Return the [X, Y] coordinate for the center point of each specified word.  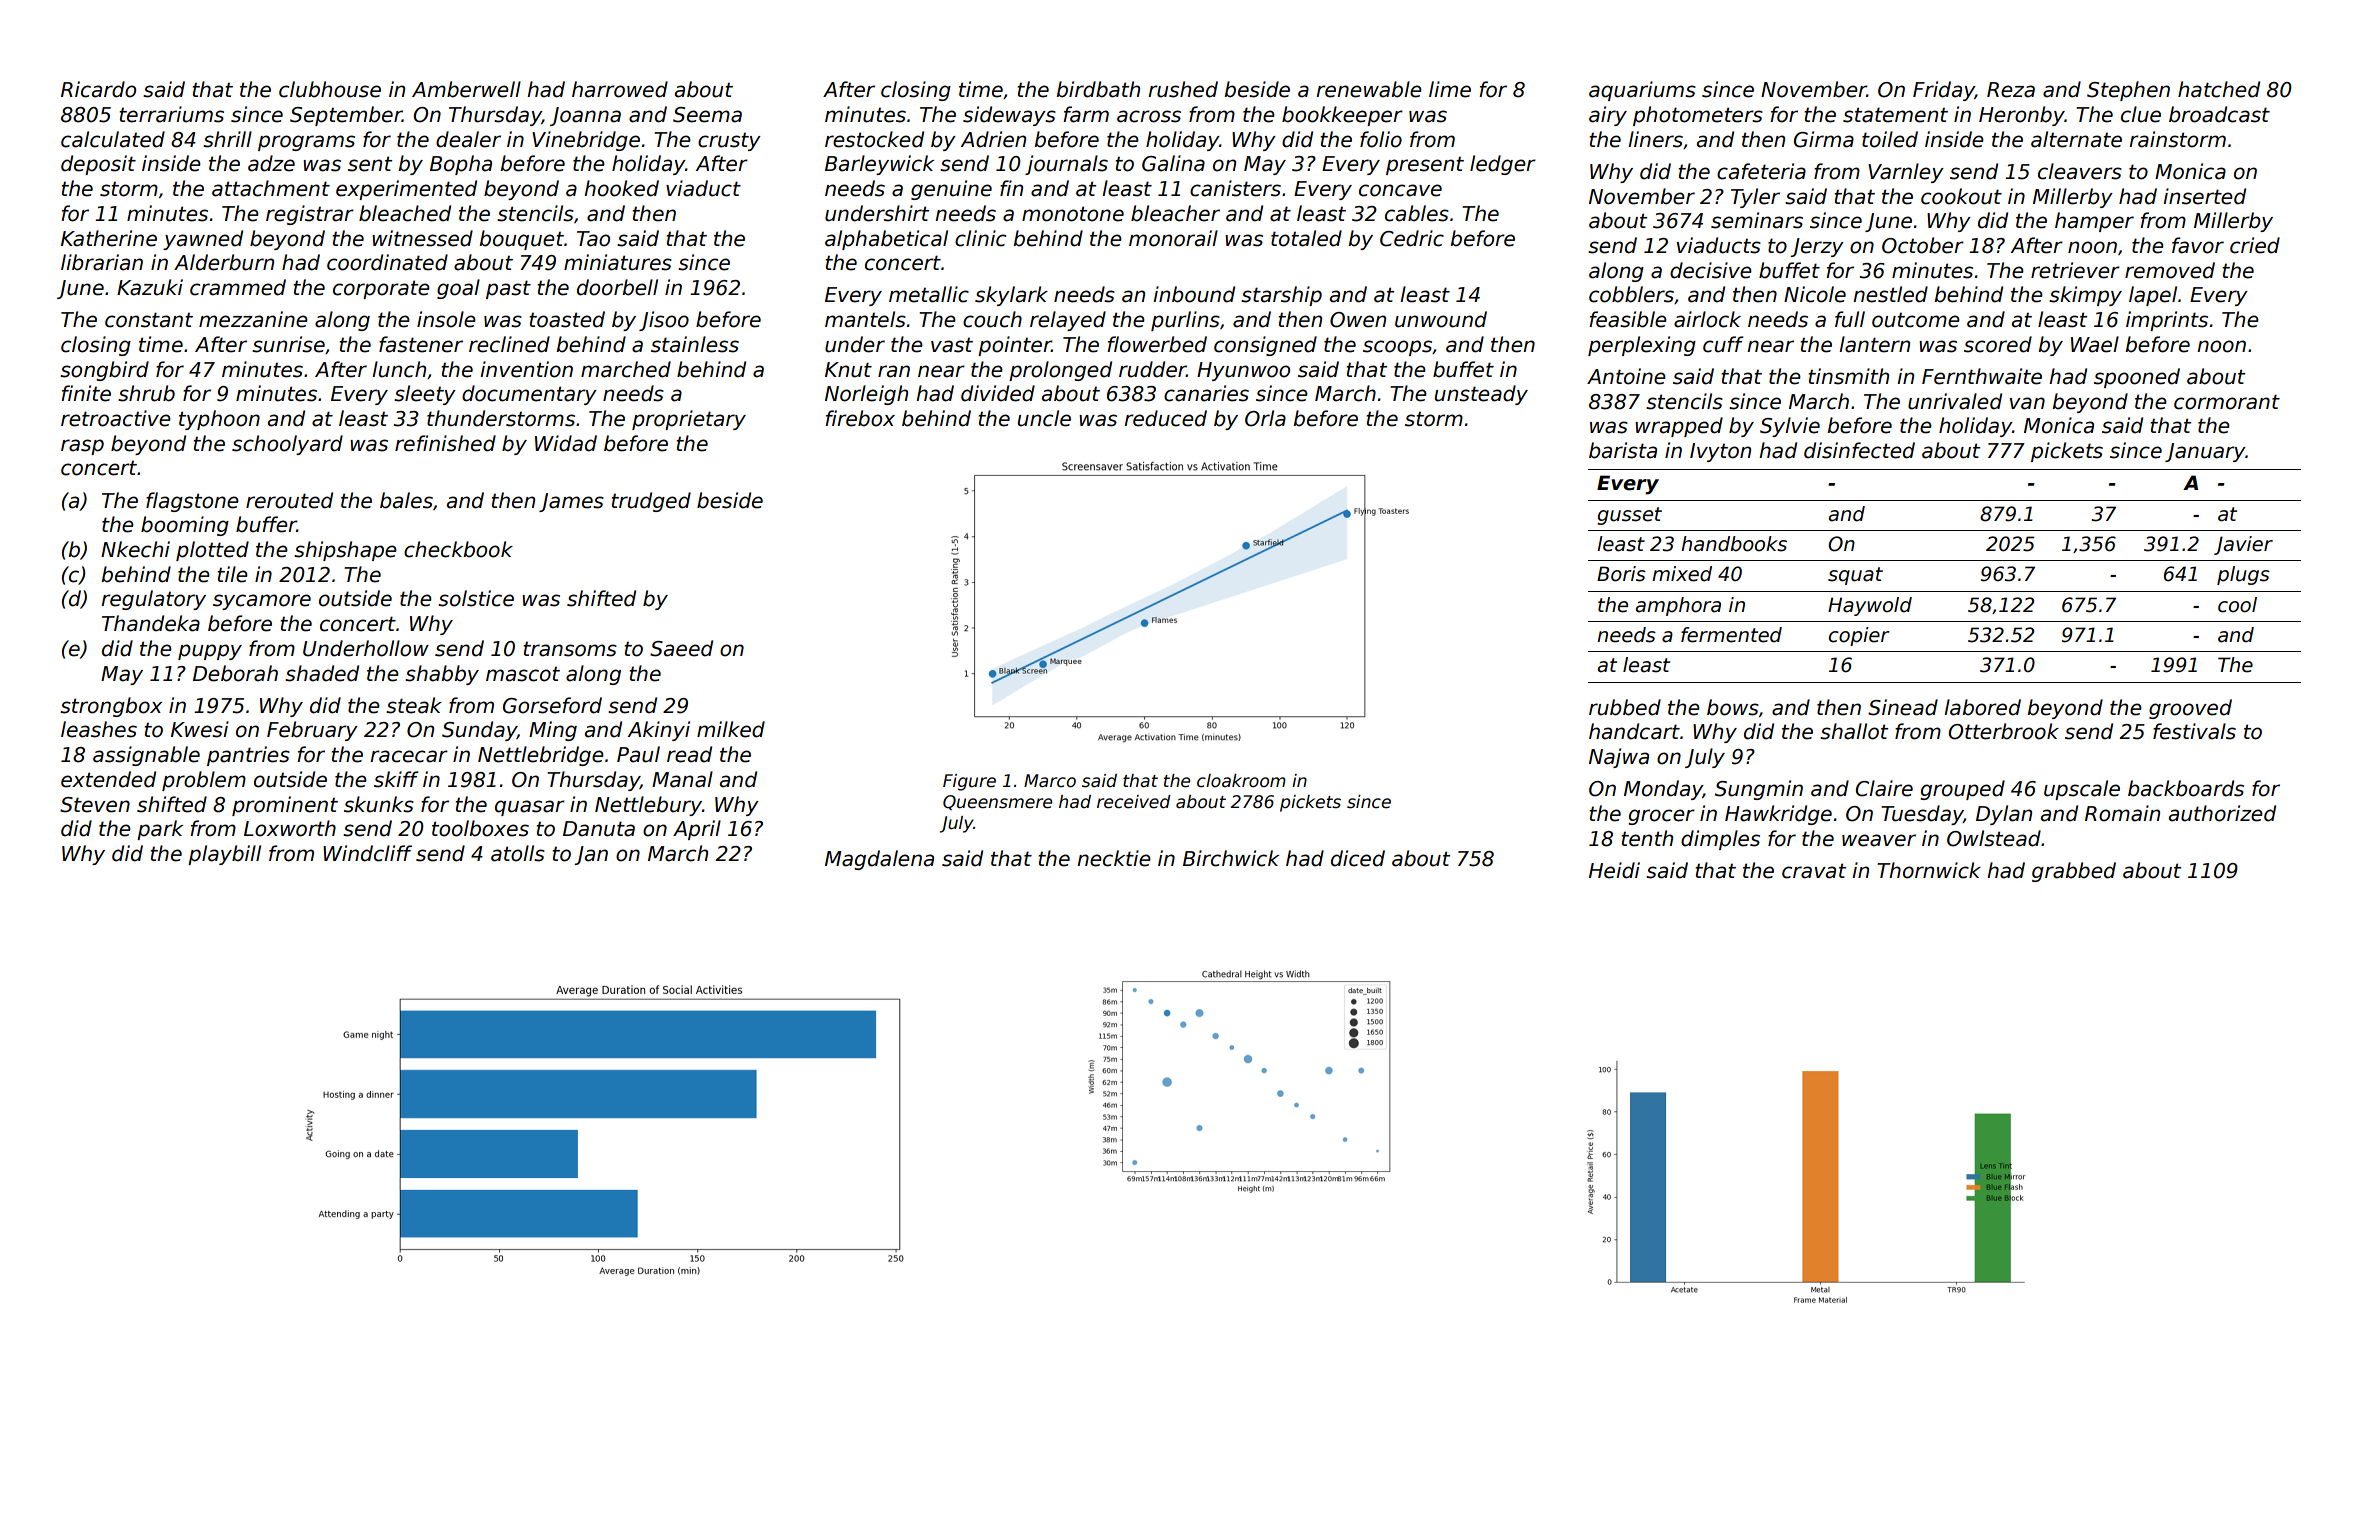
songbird [104, 371]
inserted [2204, 196]
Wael [2095, 344]
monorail [1173, 238]
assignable [146, 756]
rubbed [1625, 707]
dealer [468, 139]
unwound [1441, 319]
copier [1859, 636]
